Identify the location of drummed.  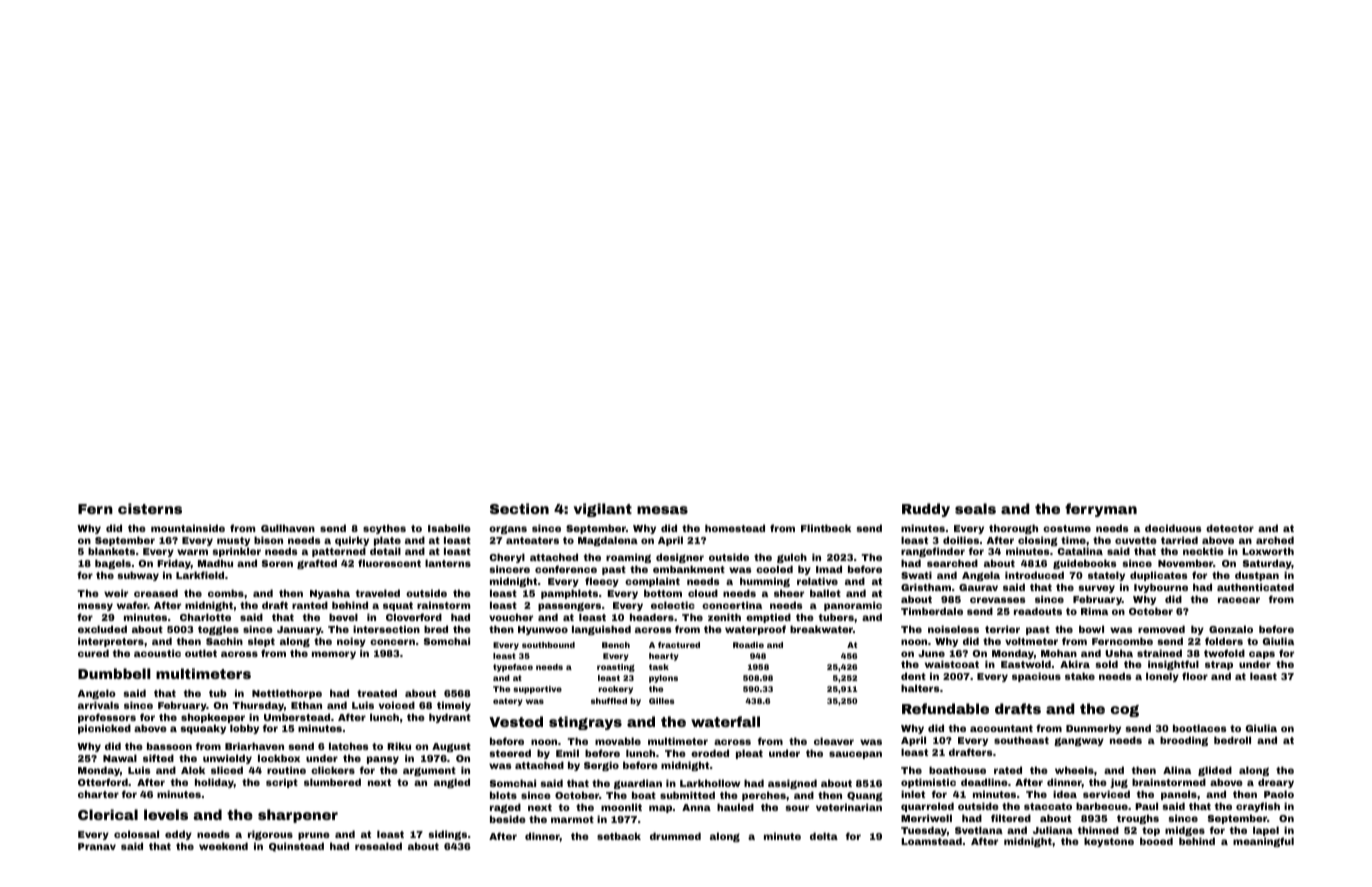
(675, 836).
